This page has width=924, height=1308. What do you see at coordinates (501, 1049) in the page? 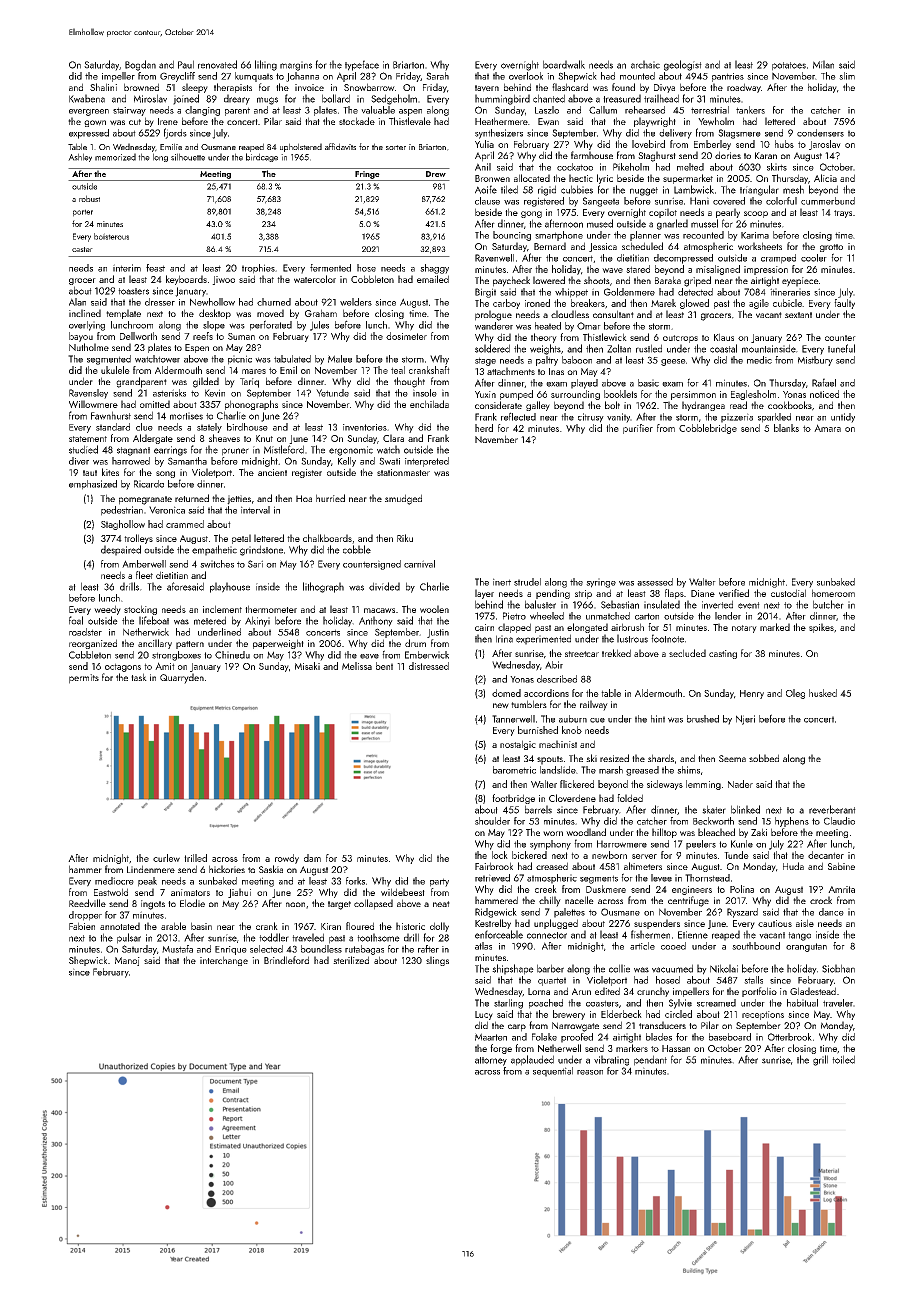
I see `forge` at bounding box center [501, 1049].
